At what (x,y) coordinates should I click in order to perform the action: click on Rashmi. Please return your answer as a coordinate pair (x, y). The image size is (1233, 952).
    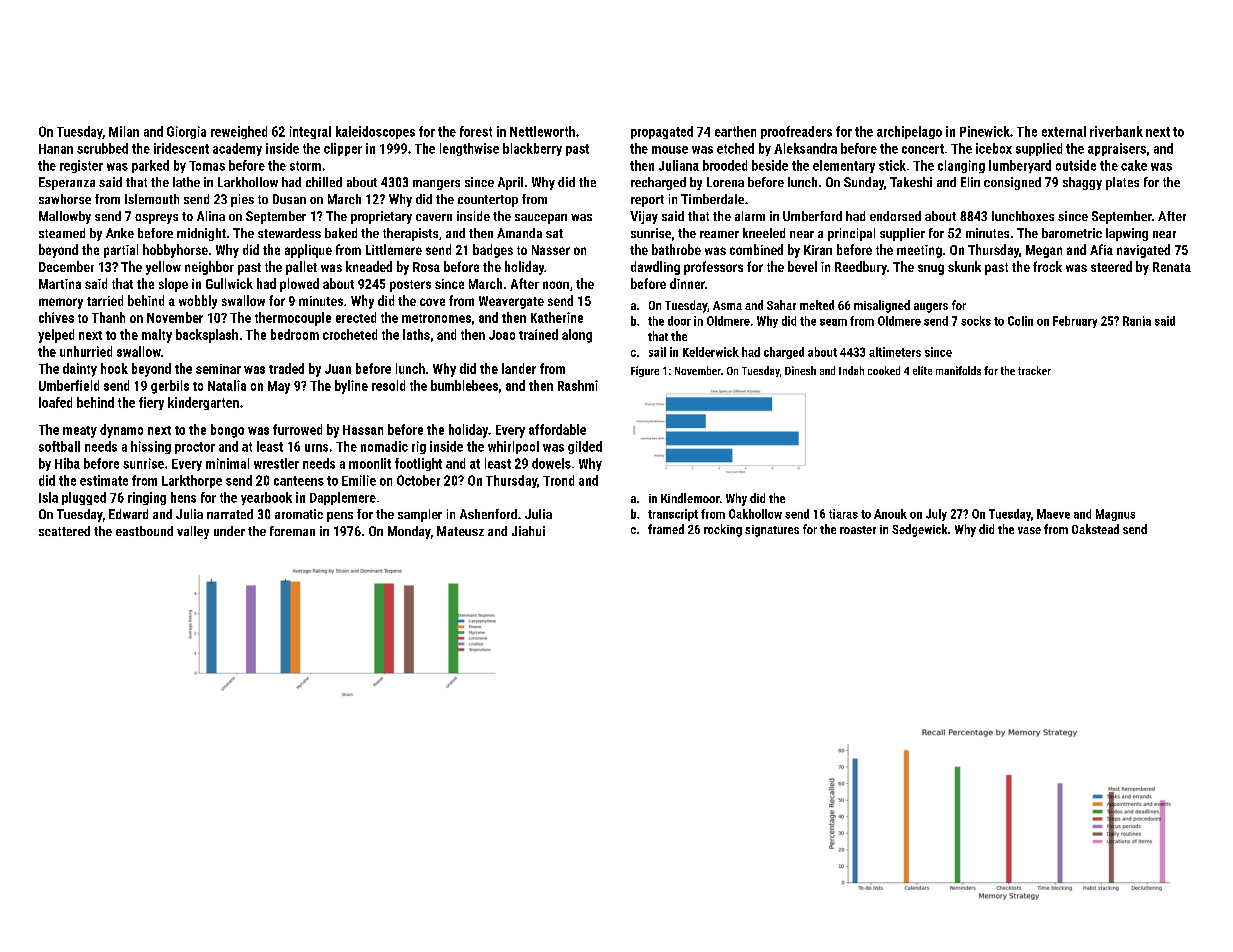
    Looking at the image, I should click on (578, 385).
